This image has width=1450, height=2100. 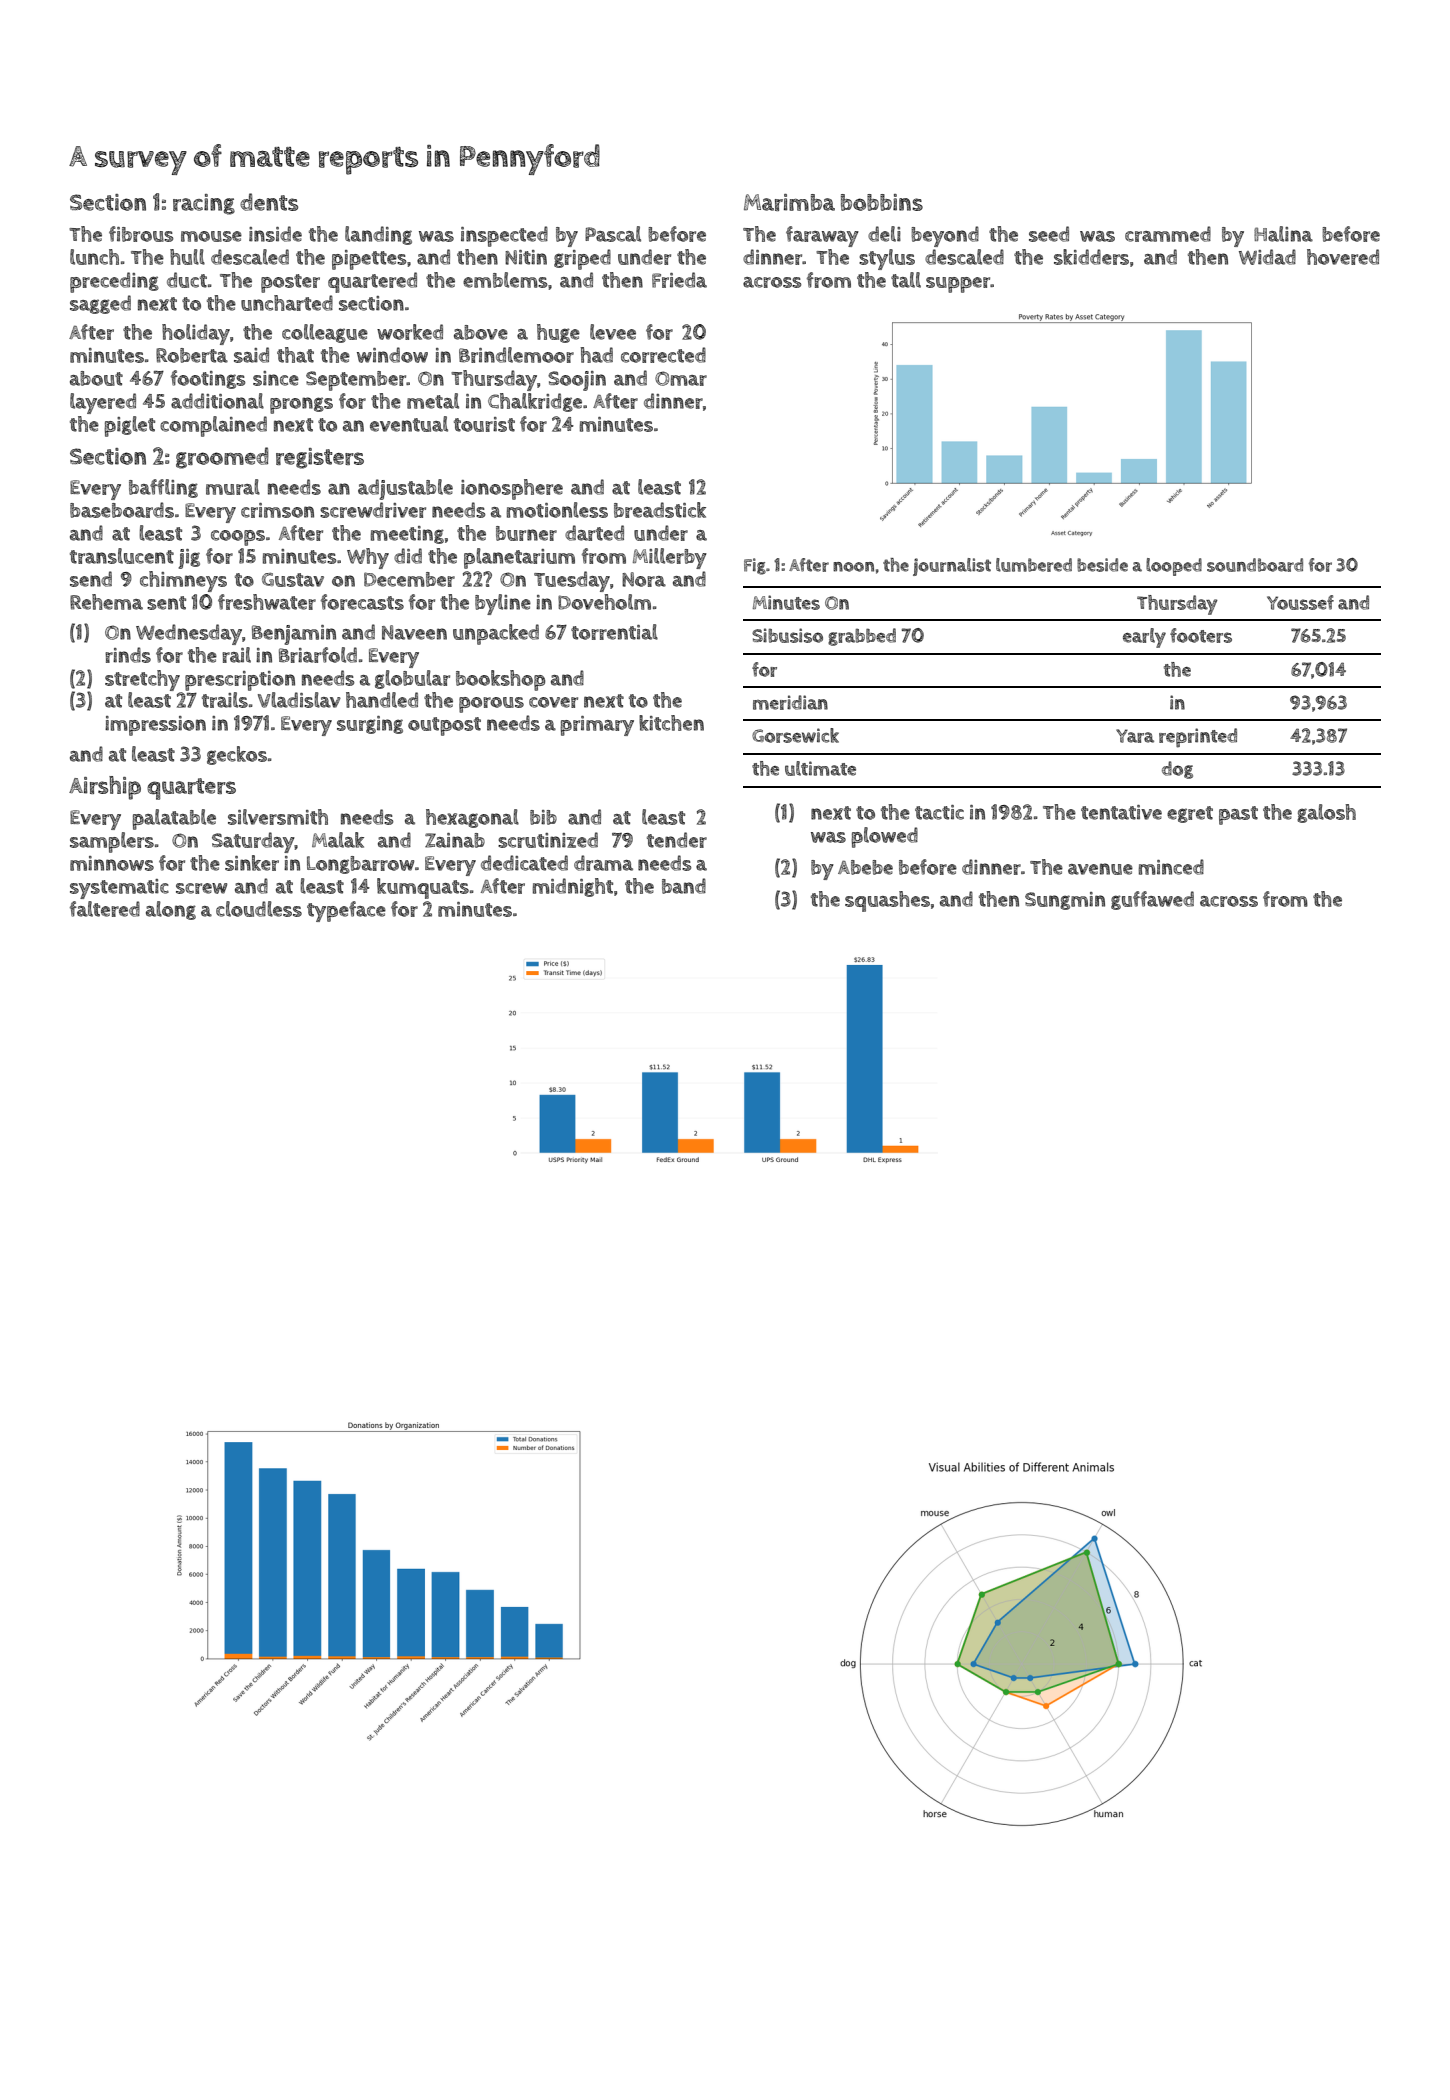 I want to click on Widad, so click(x=1267, y=257).
